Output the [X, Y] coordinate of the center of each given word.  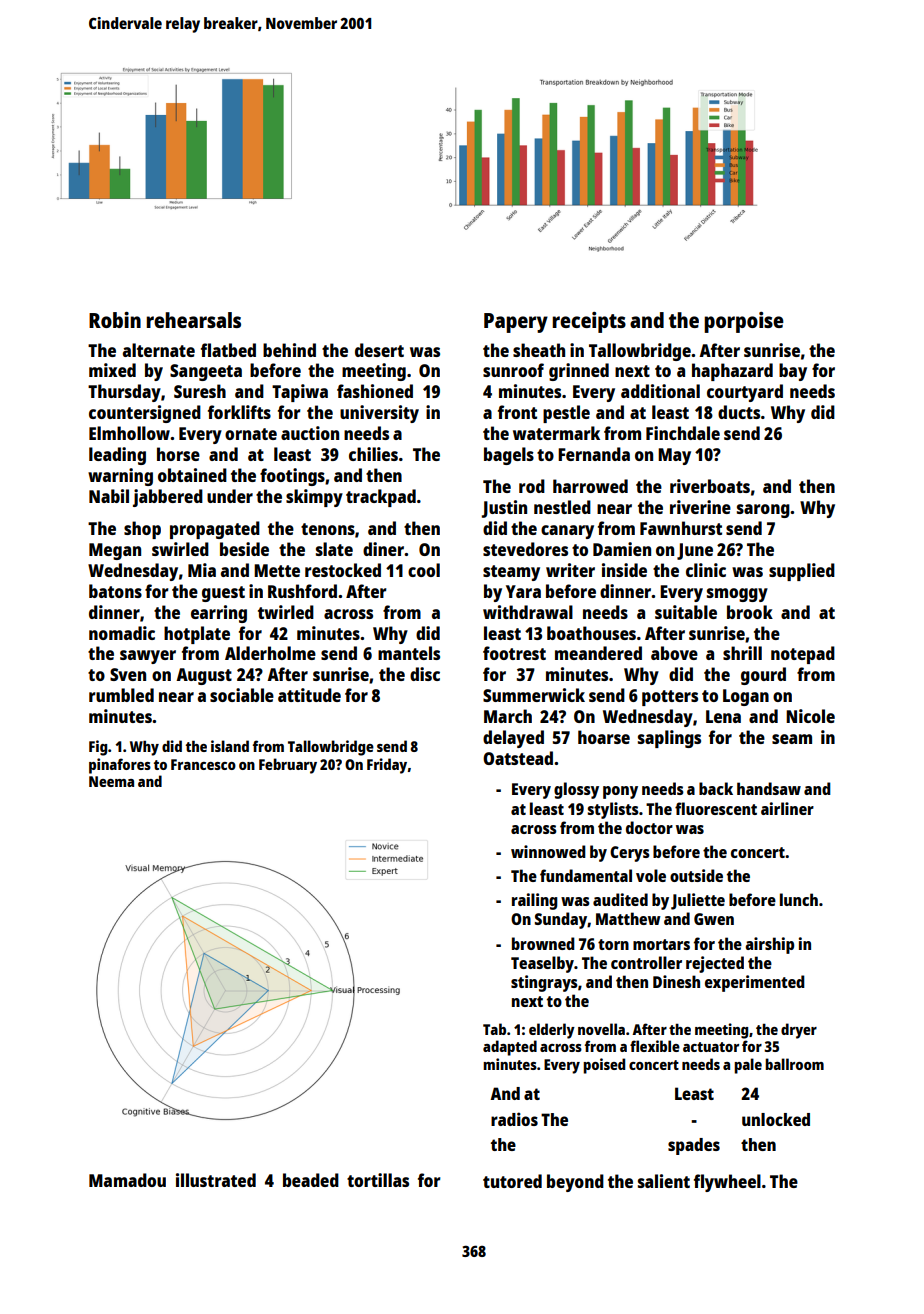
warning [120, 477]
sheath [539, 350]
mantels [409, 653]
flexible [655, 1046]
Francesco [203, 764]
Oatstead [518, 758]
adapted [510, 1048]
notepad [803, 655]
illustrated [216, 1180]
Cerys [630, 854]
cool [424, 570]
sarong [763, 511]
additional [660, 391]
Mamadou [127, 1180]
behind [289, 350]
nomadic [122, 633]
